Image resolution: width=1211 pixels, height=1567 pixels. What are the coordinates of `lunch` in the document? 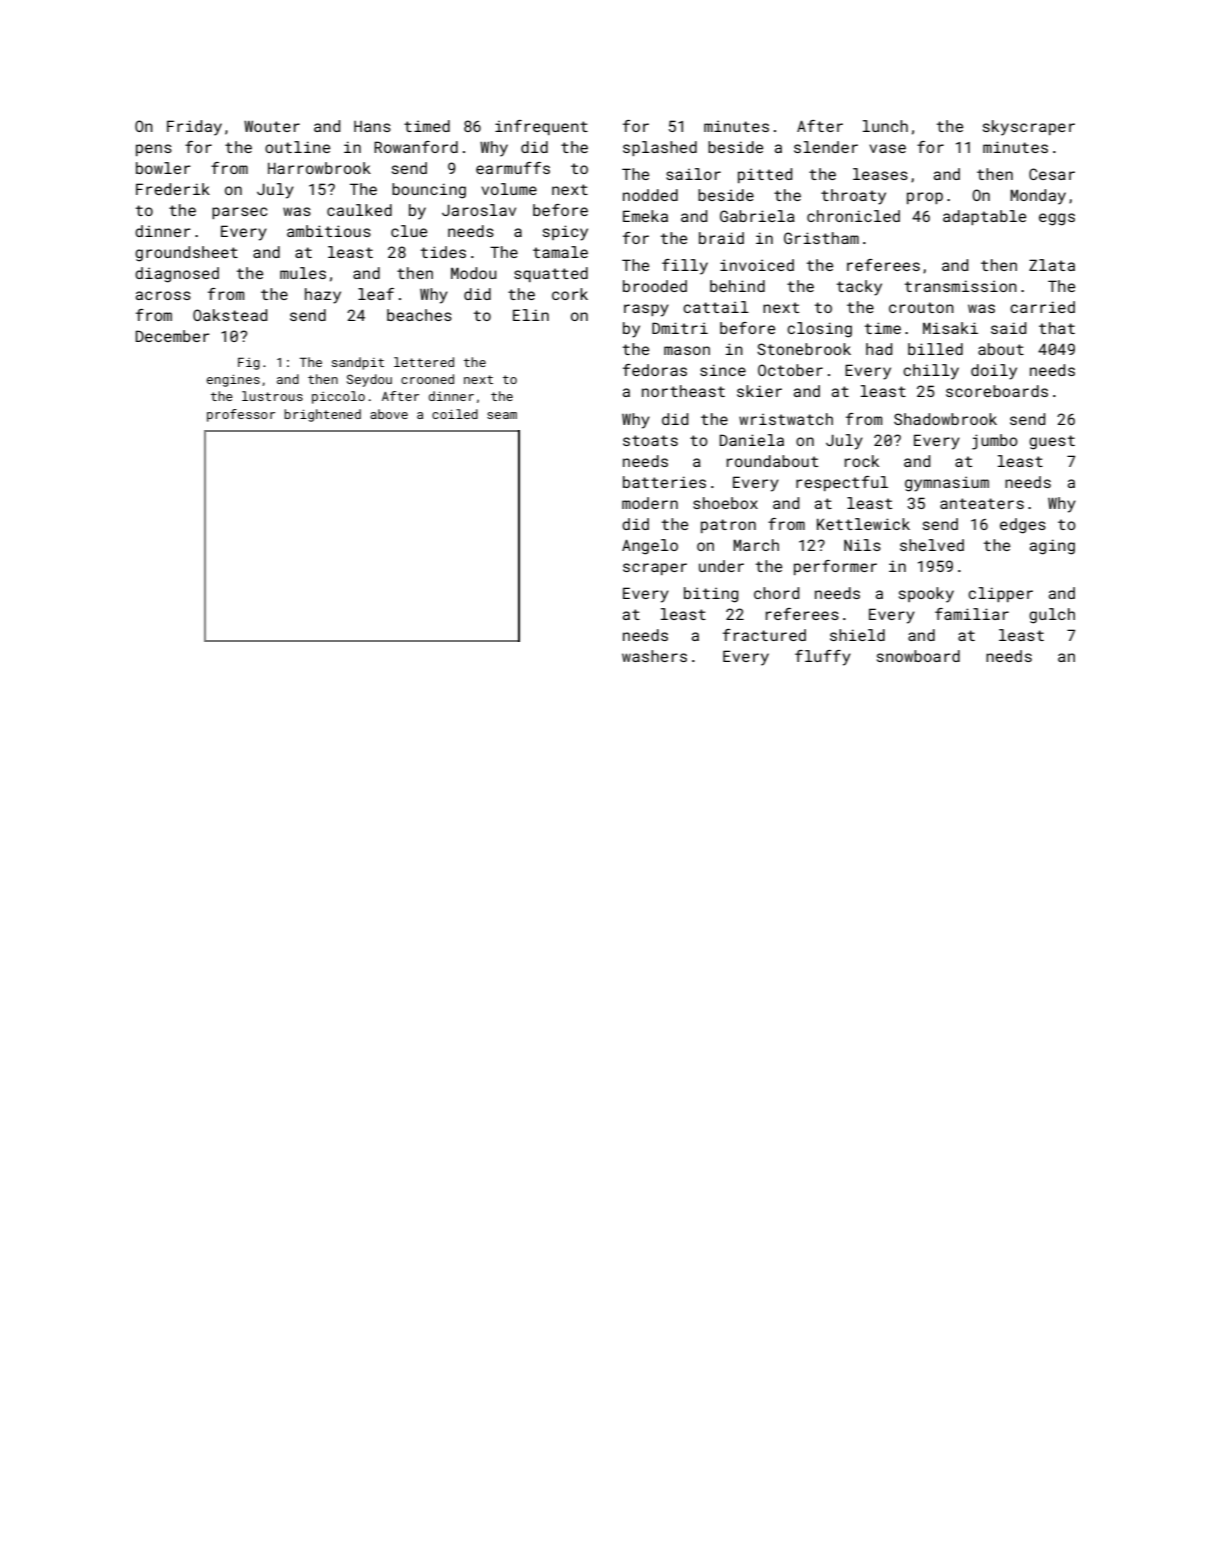 It's located at (885, 126).
